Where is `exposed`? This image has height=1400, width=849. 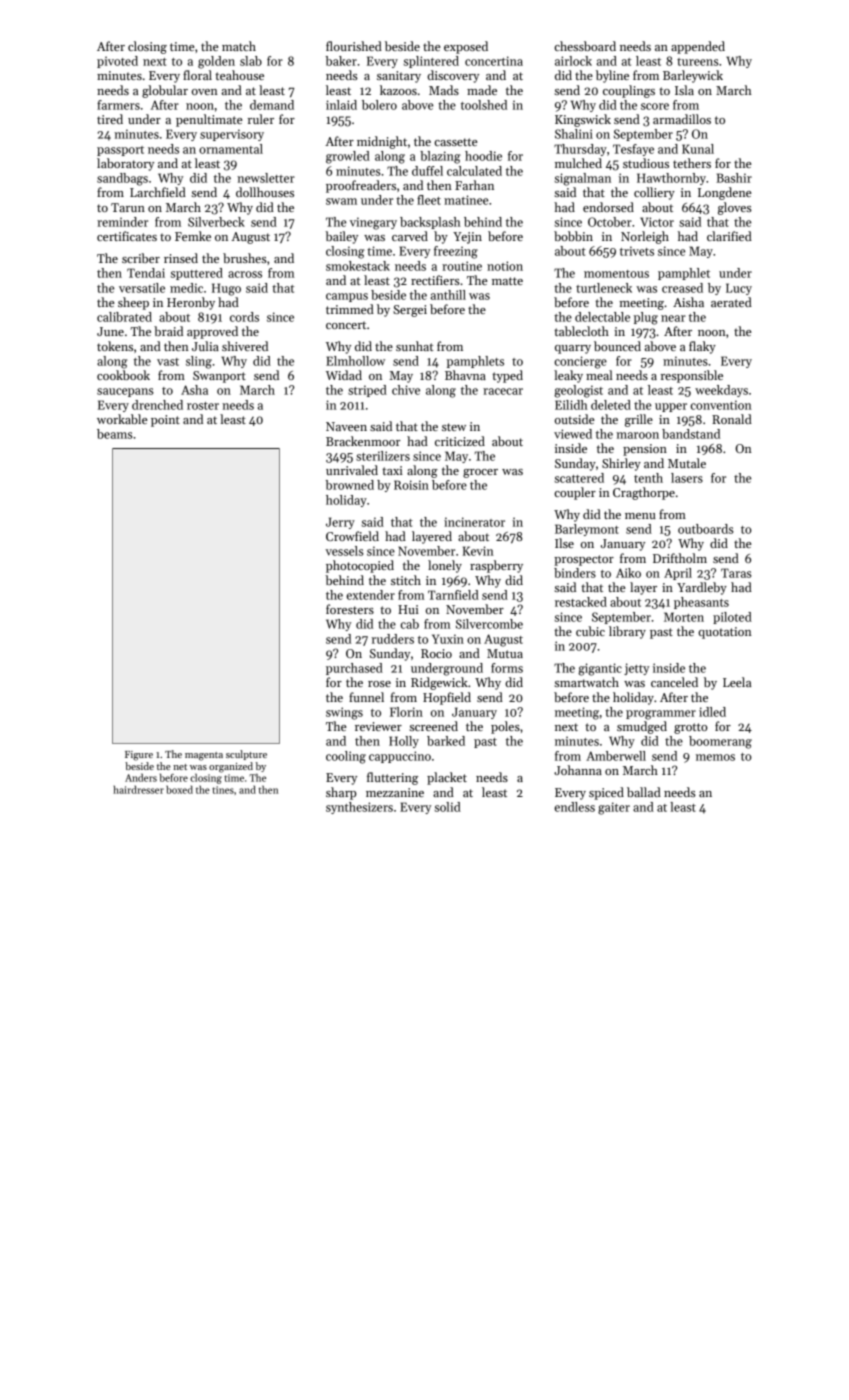 exposed is located at coordinates (466, 47).
